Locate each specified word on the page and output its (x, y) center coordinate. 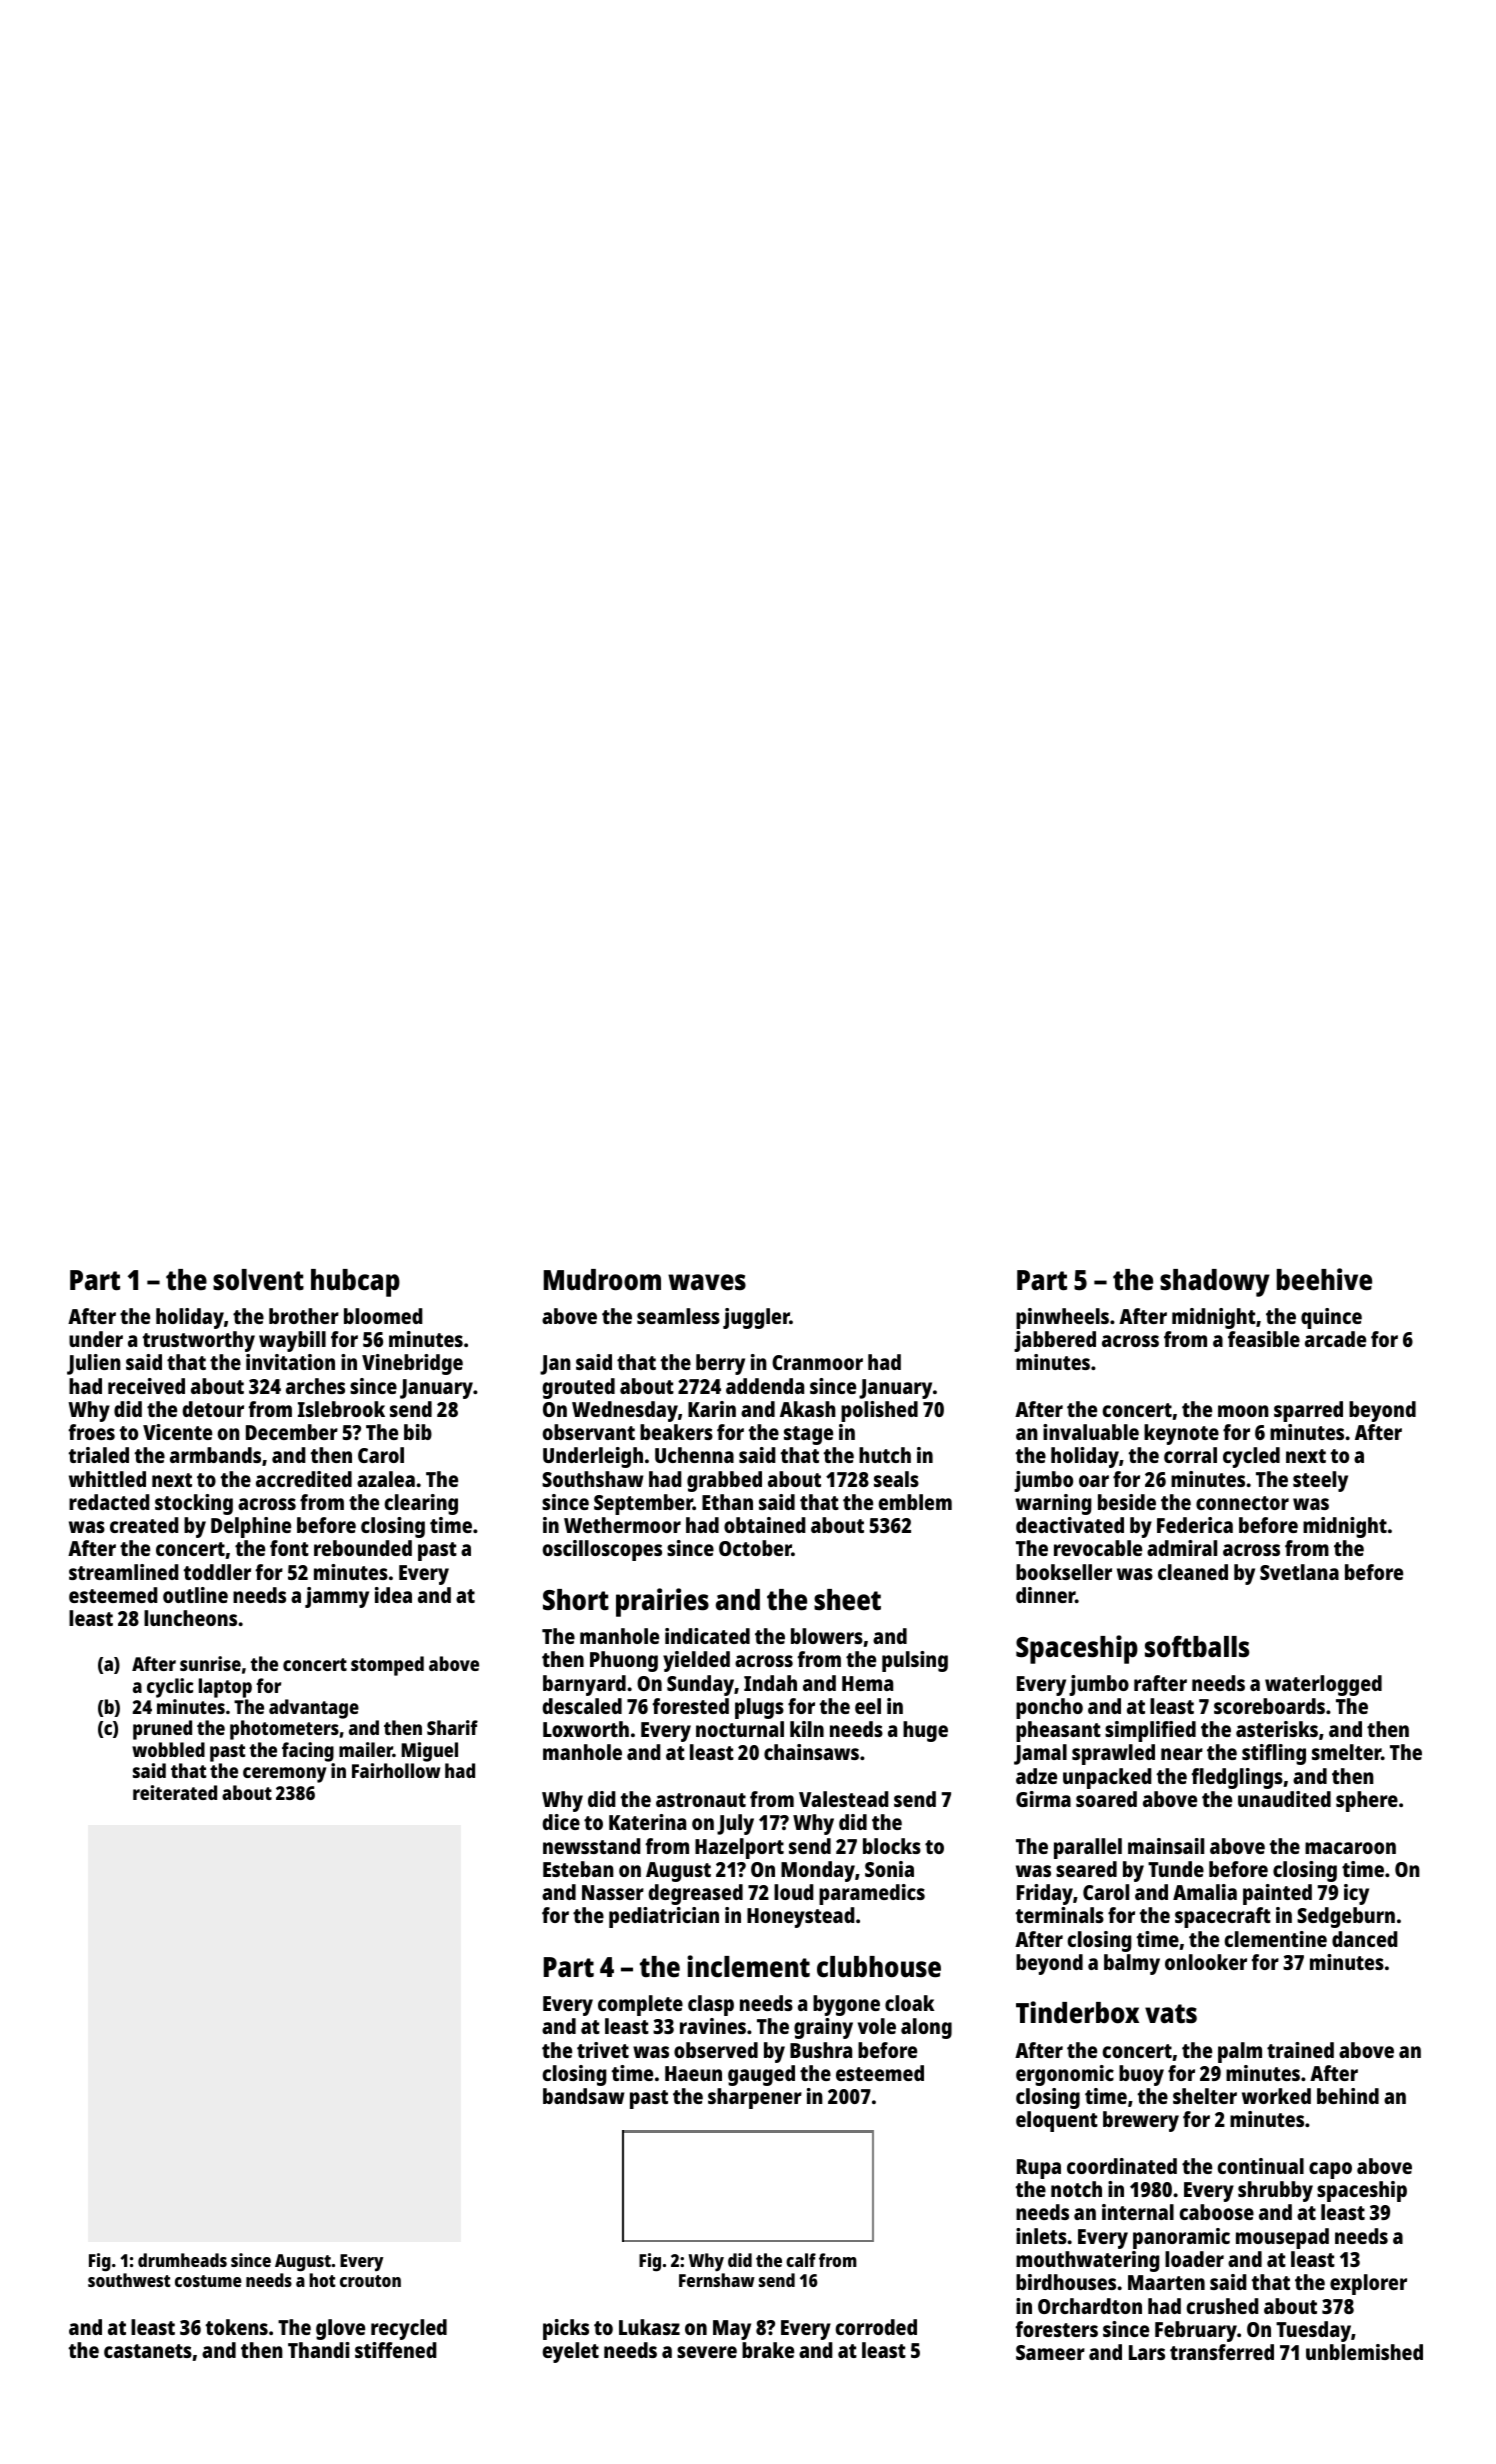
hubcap (355, 1283)
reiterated (175, 1792)
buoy (1141, 2075)
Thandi (319, 2350)
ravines (713, 2026)
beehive (1324, 1279)
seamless (678, 1316)
